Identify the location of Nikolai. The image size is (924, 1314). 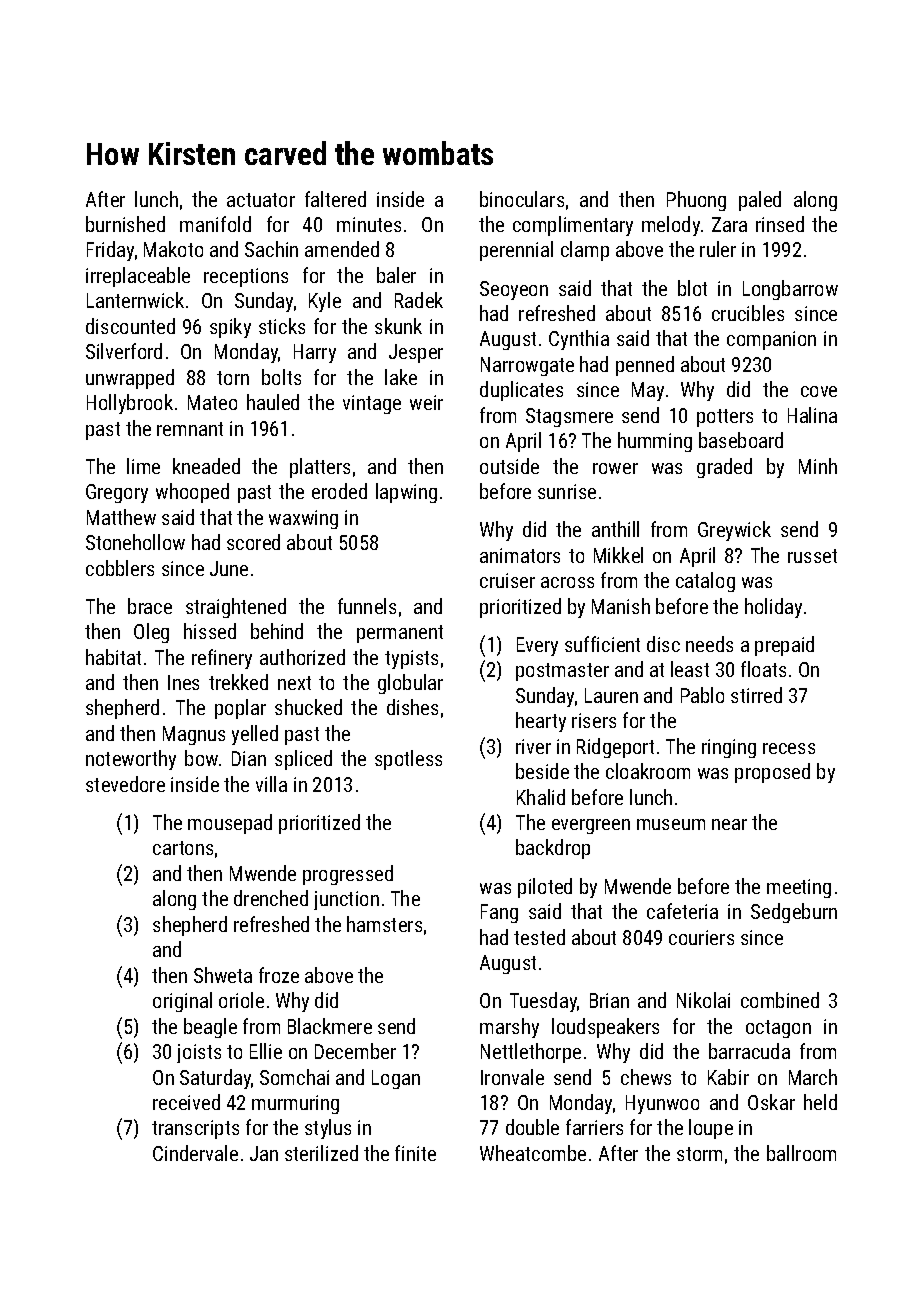
(703, 1000).
